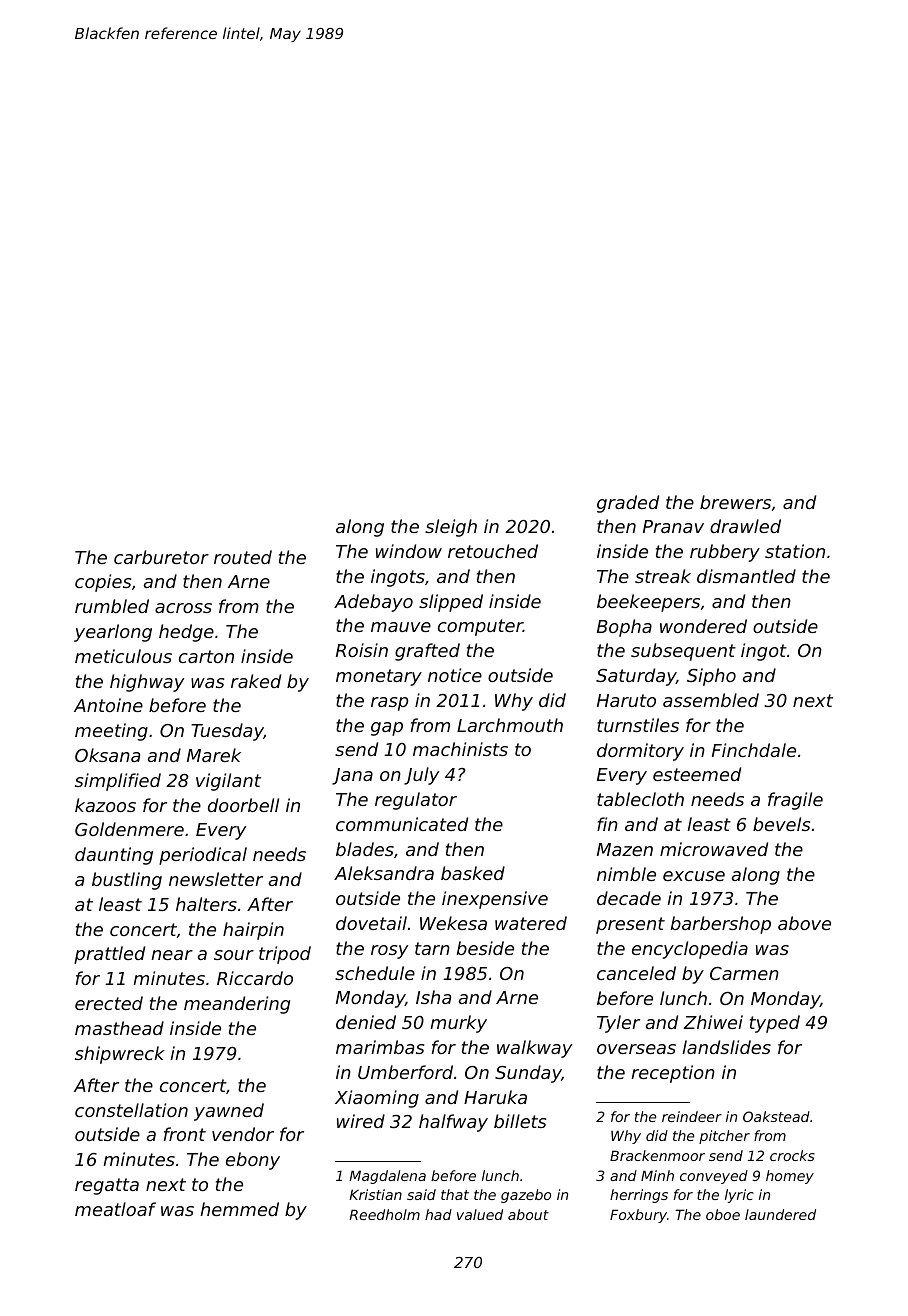  What do you see at coordinates (776, 1116) in the page?
I see `Oakstead` at bounding box center [776, 1116].
